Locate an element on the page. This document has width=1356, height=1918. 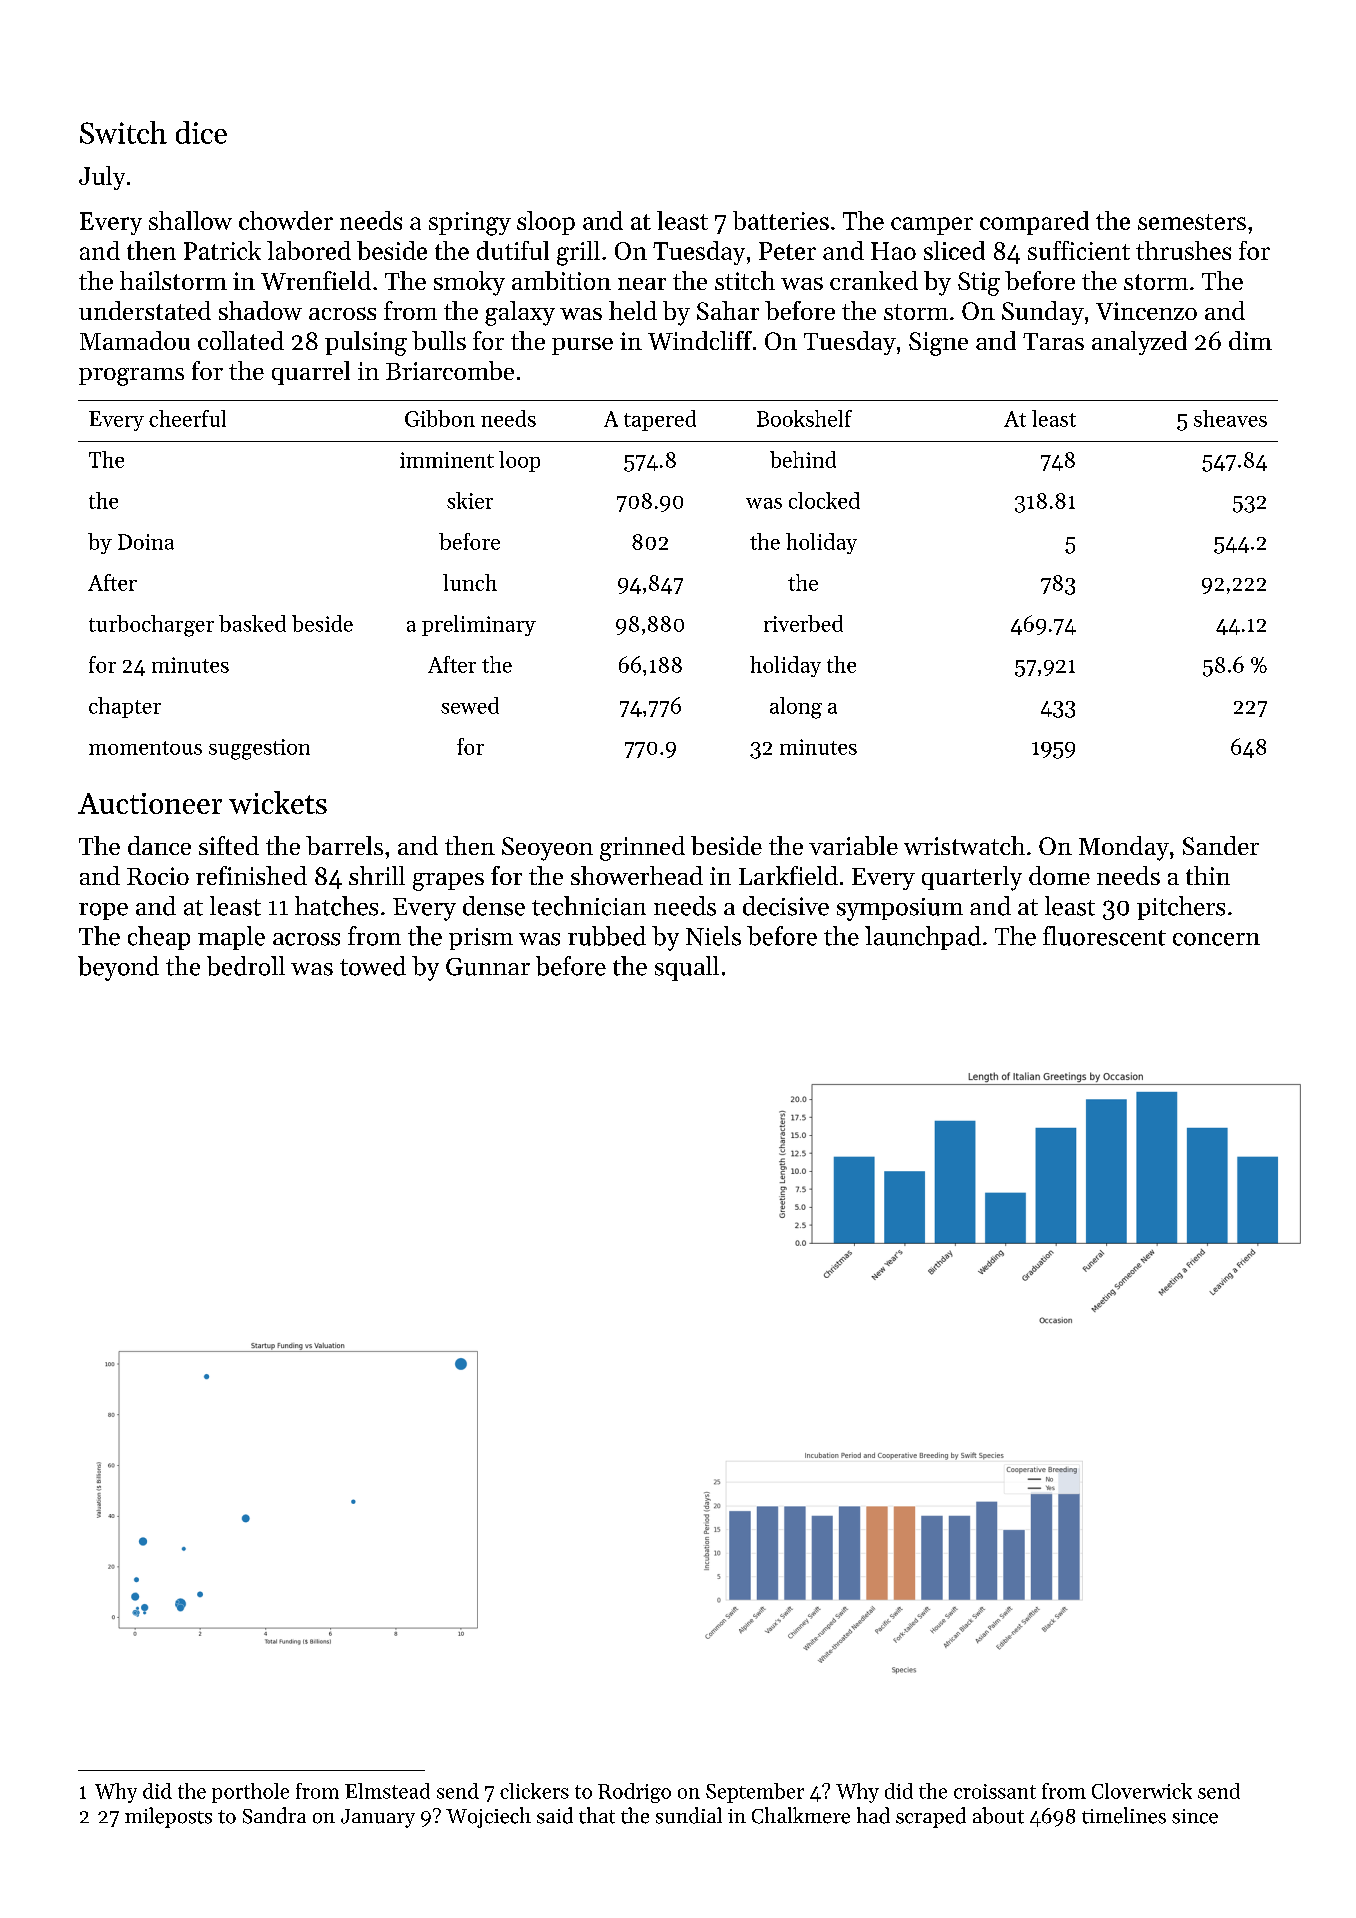
behind is located at coordinates (803, 459).
